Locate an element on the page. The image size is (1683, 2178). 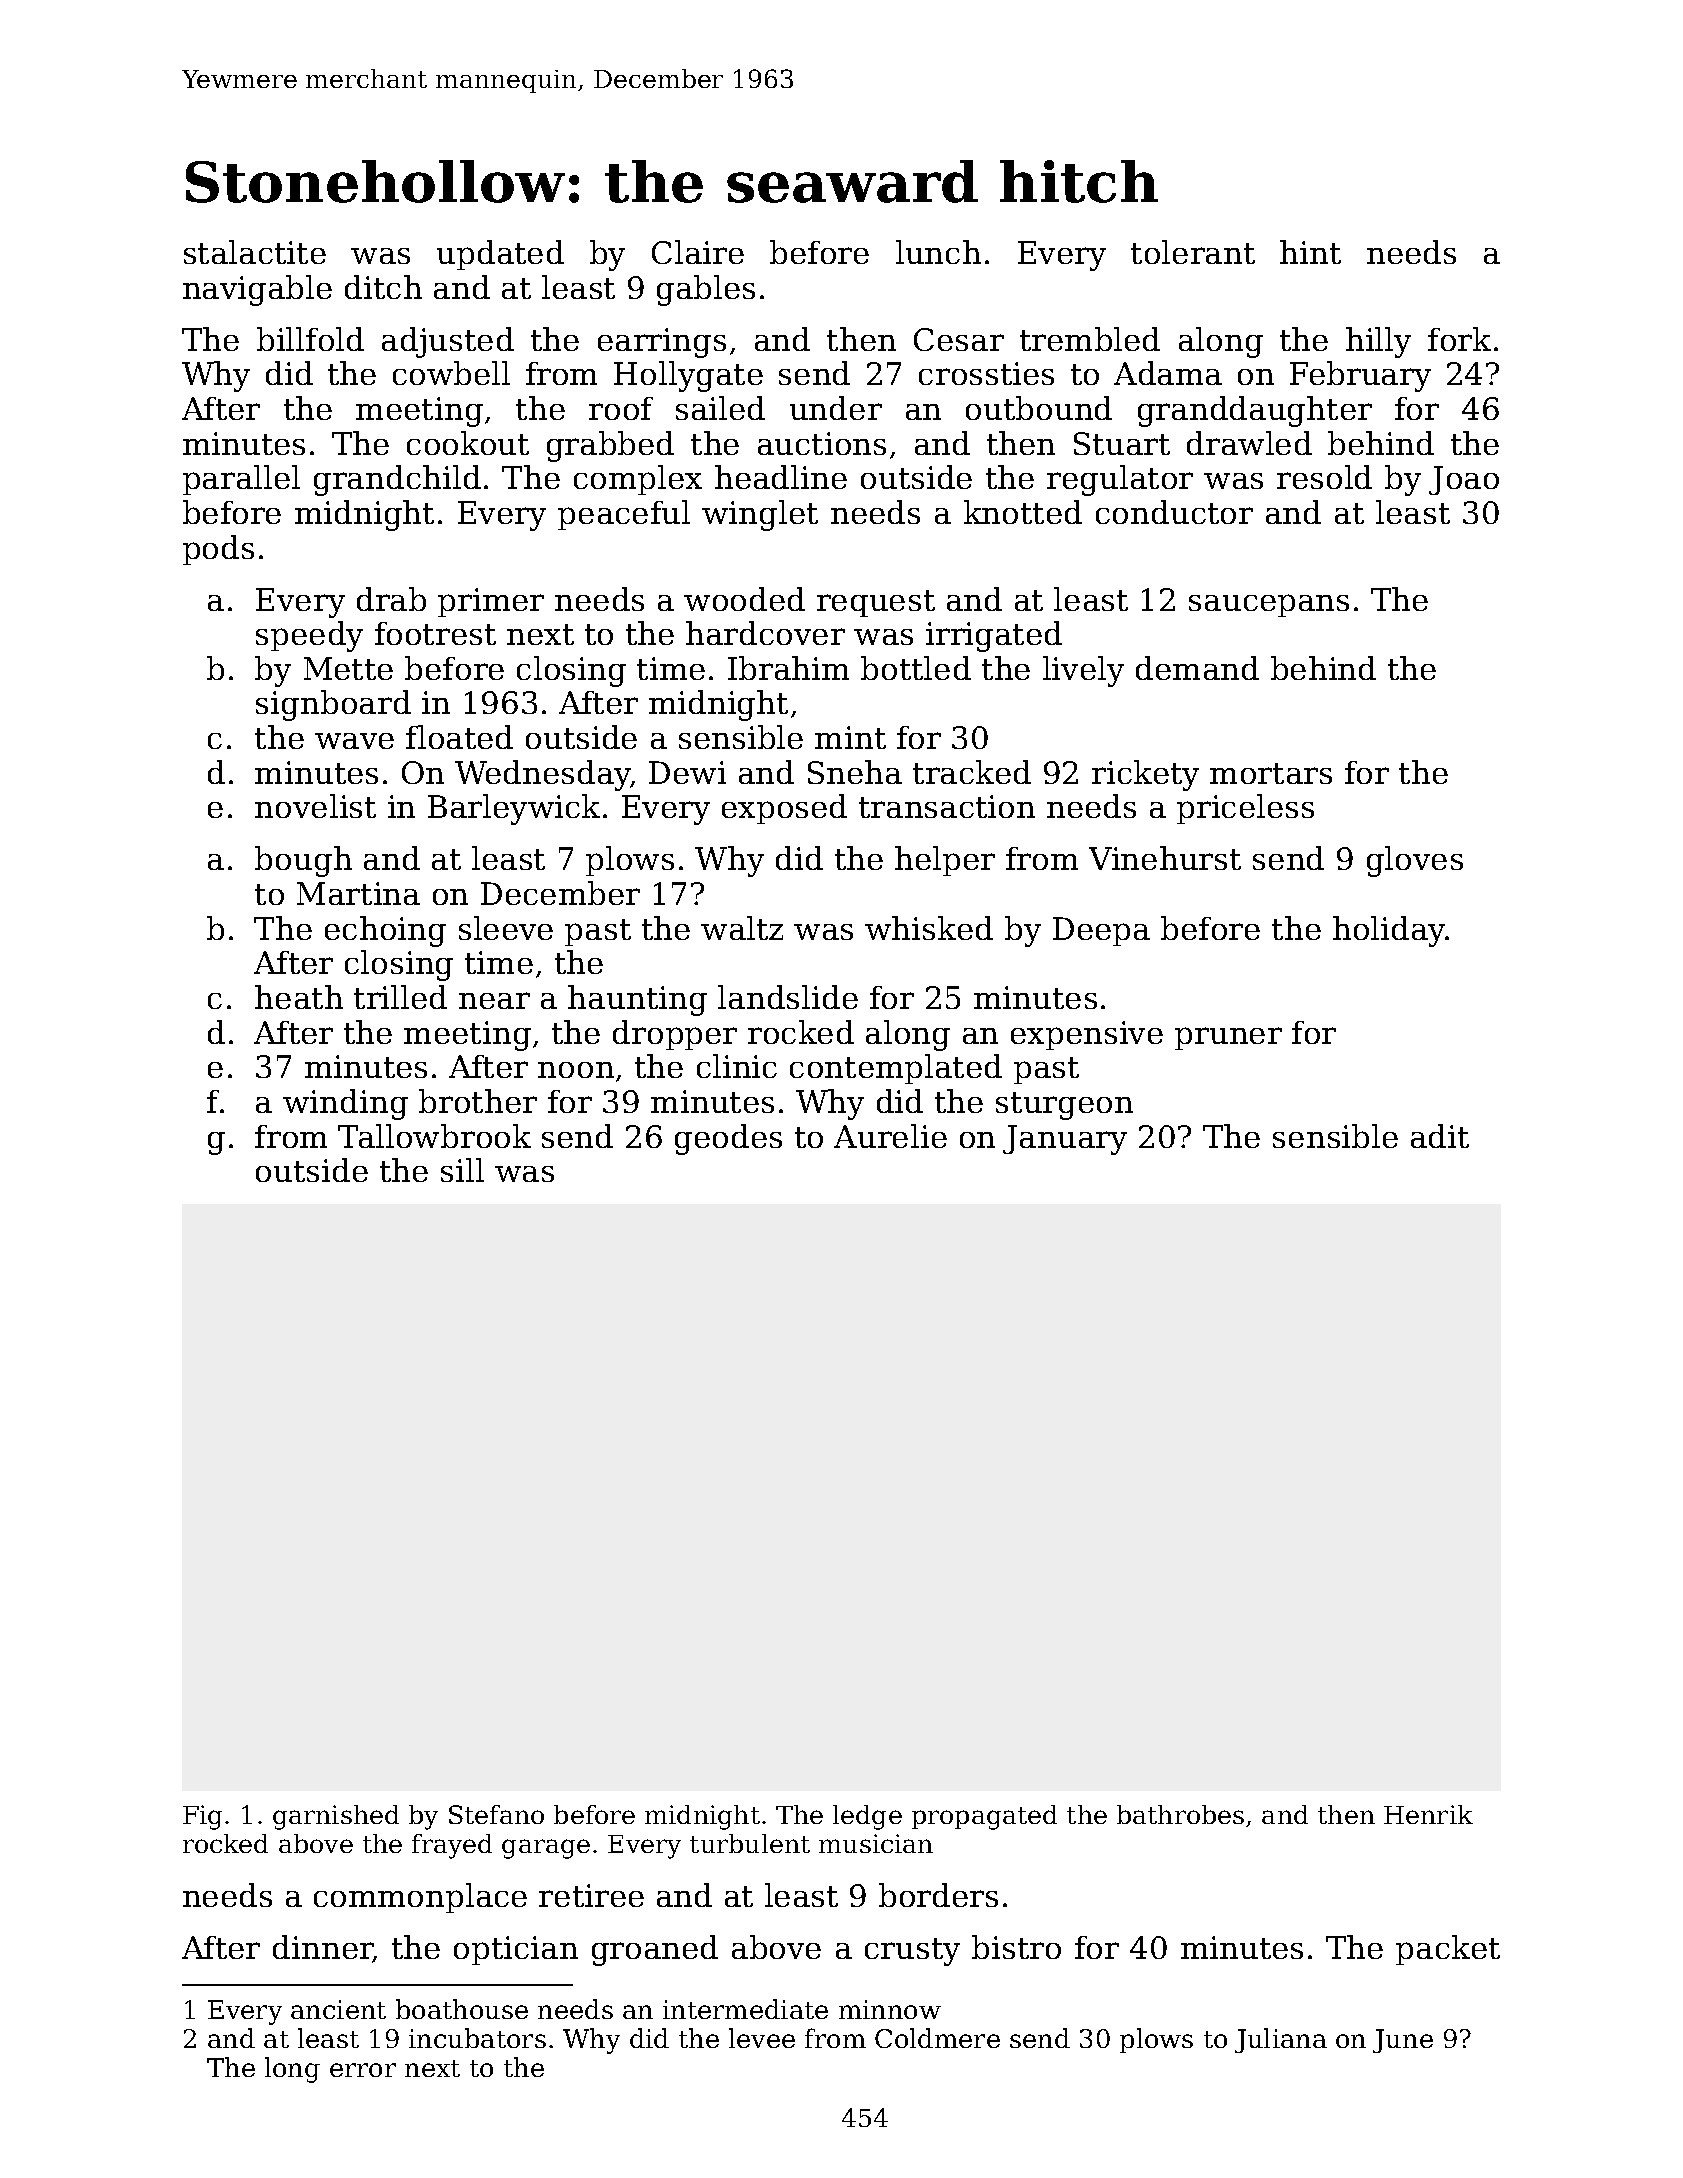
sill is located at coordinates (462, 1170).
